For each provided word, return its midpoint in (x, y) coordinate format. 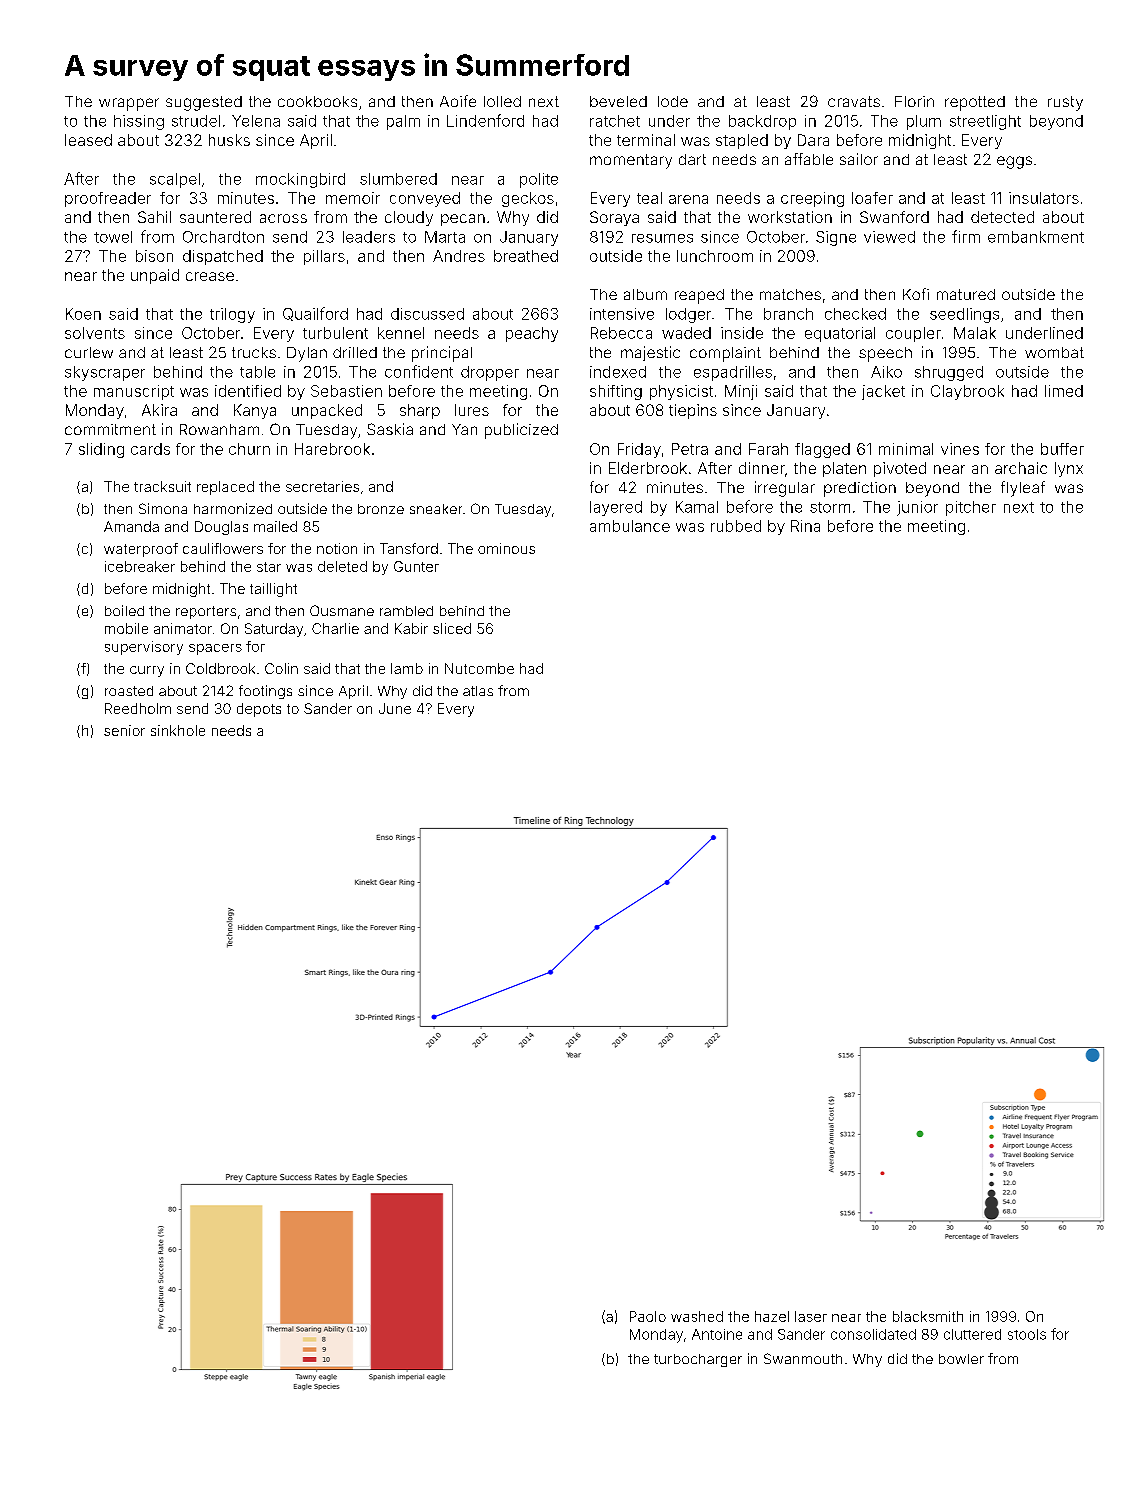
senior (124, 730)
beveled (618, 101)
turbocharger (698, 1360)
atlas (478, 691)
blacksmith (928, 1316)
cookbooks (317, 101)
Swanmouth (803, 1358)
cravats (854, 101)
